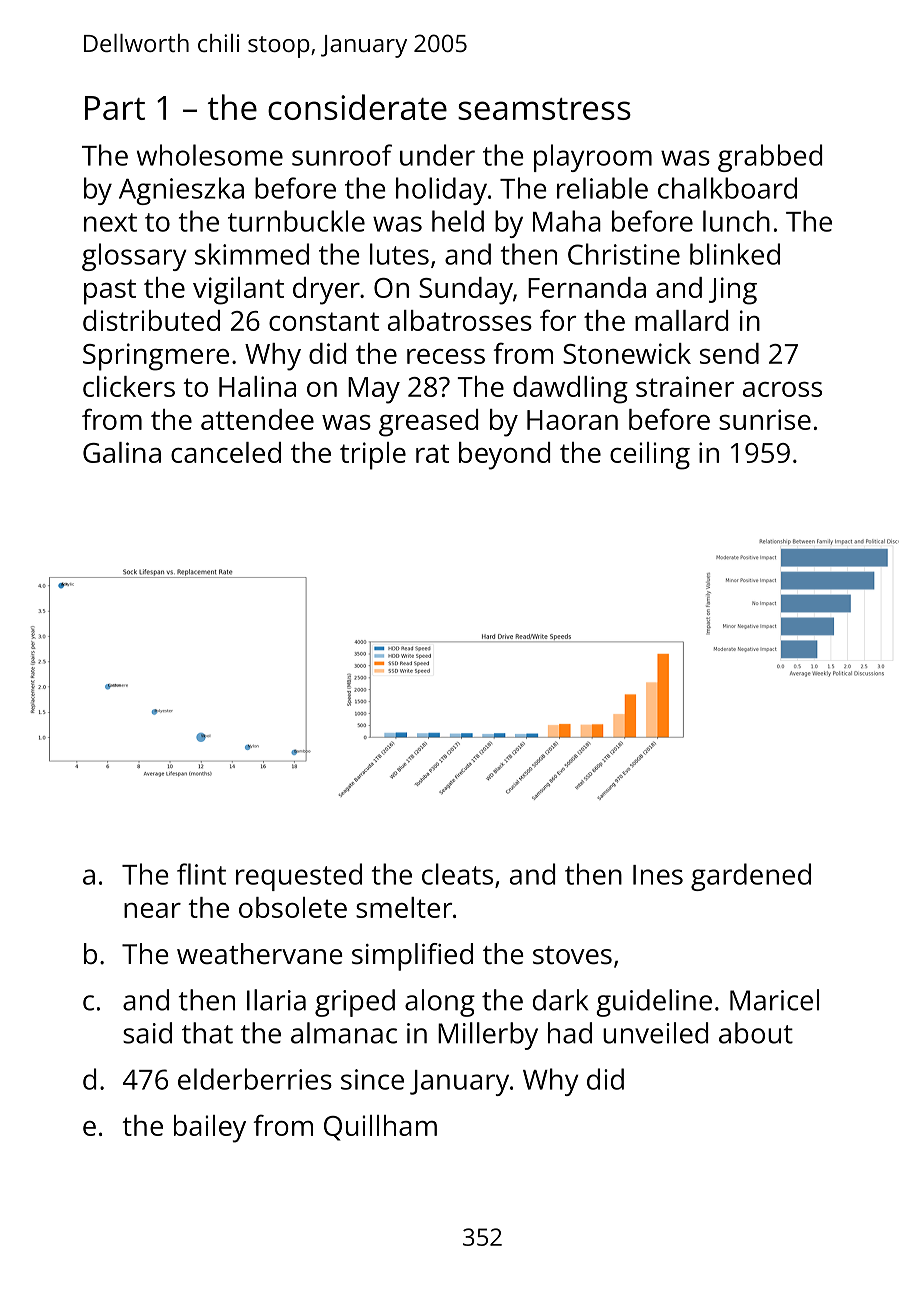 The image size is (924, 1311). Describe the element at coordinates (658, 875) in the screenshot. I see `Ines` at that location.
